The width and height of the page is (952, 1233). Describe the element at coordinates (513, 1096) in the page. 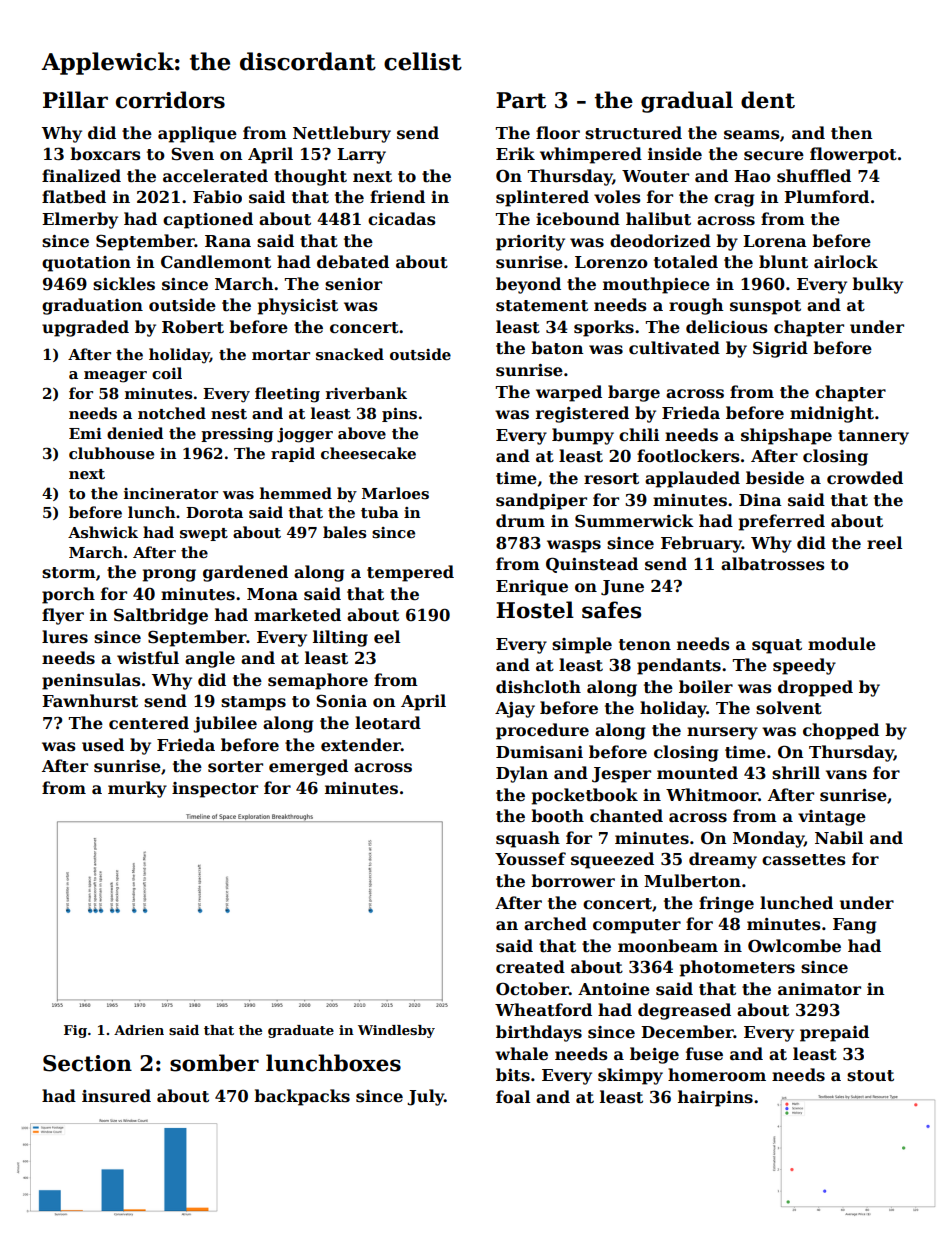

I see `foal` at that location.
